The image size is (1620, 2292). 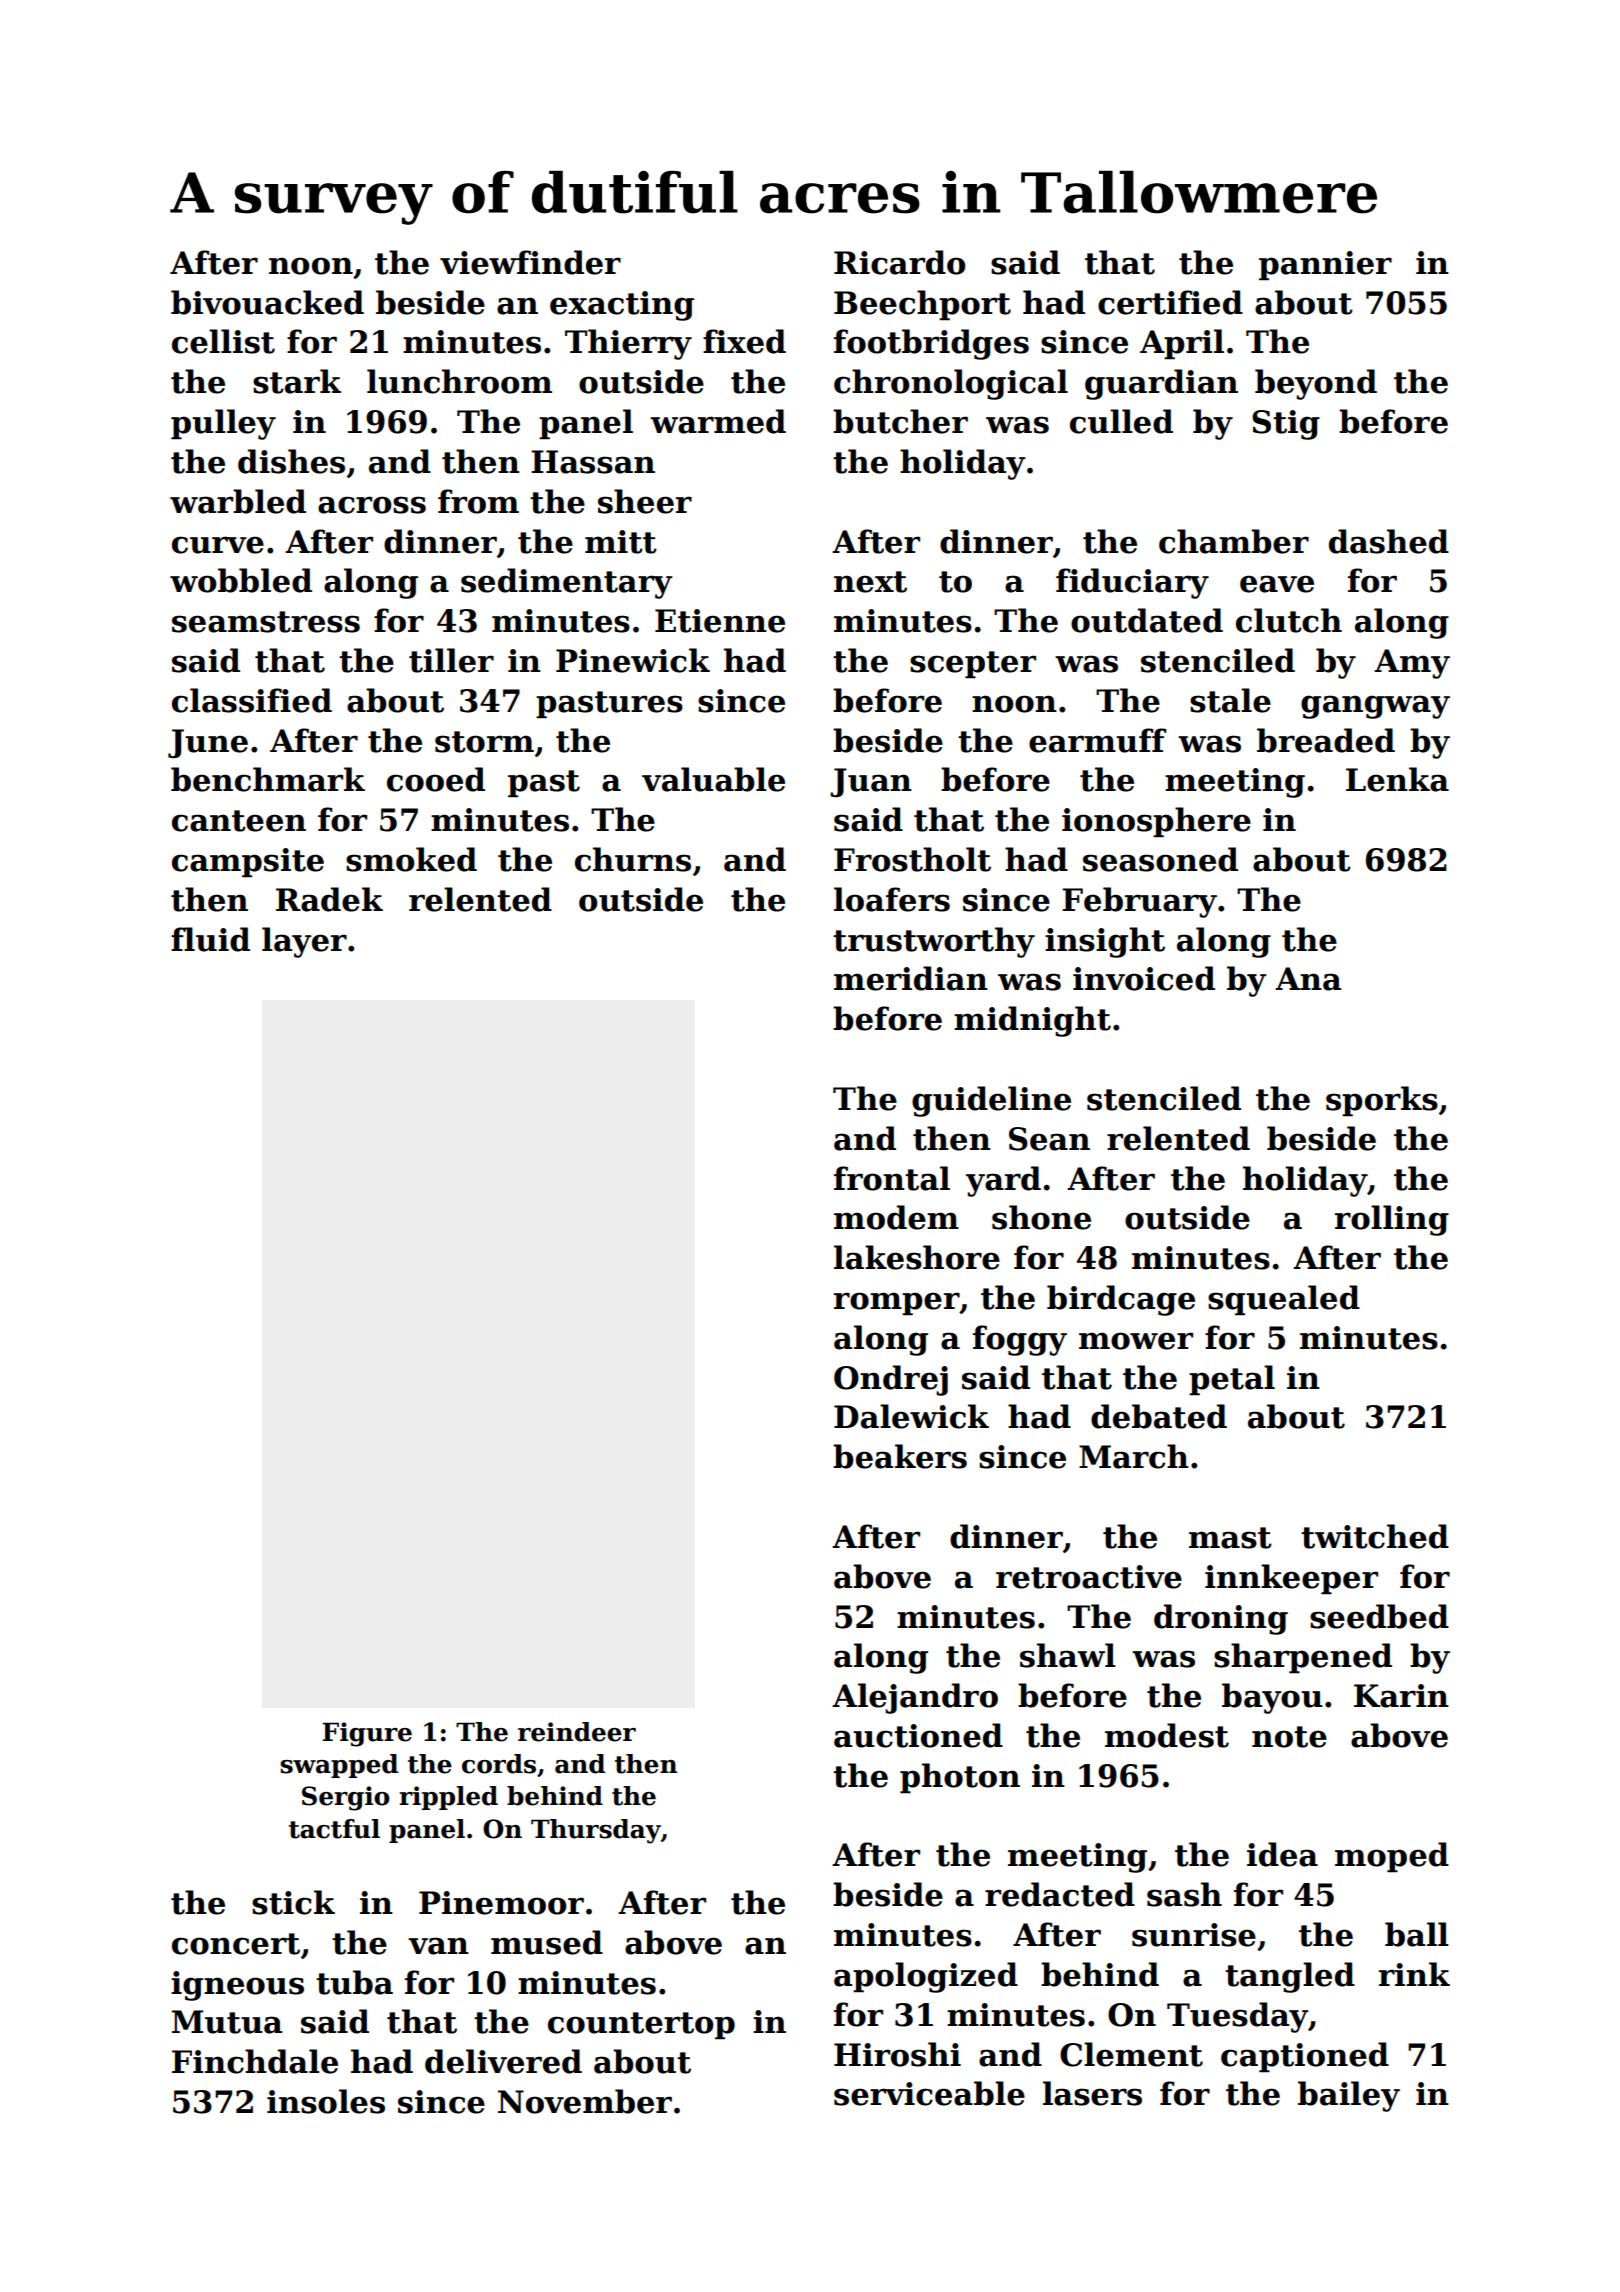 I want to click on pannier, so click(x=1325, y=266).
